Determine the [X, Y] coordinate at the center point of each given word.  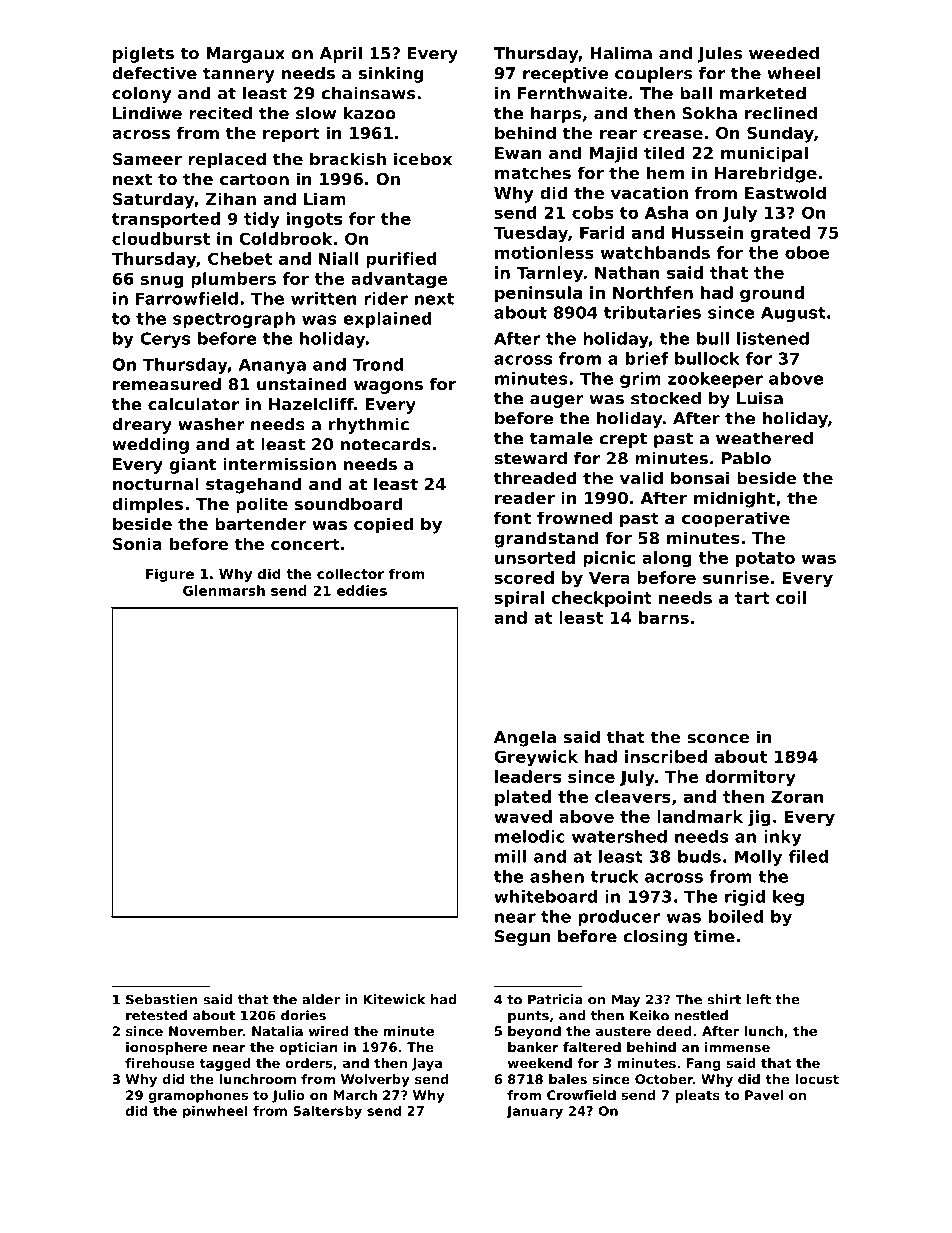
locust [817, 1079]
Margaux [245, 55]
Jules [720, 55]
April [341, 55]
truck [614, 876]
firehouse [159, 1063]
